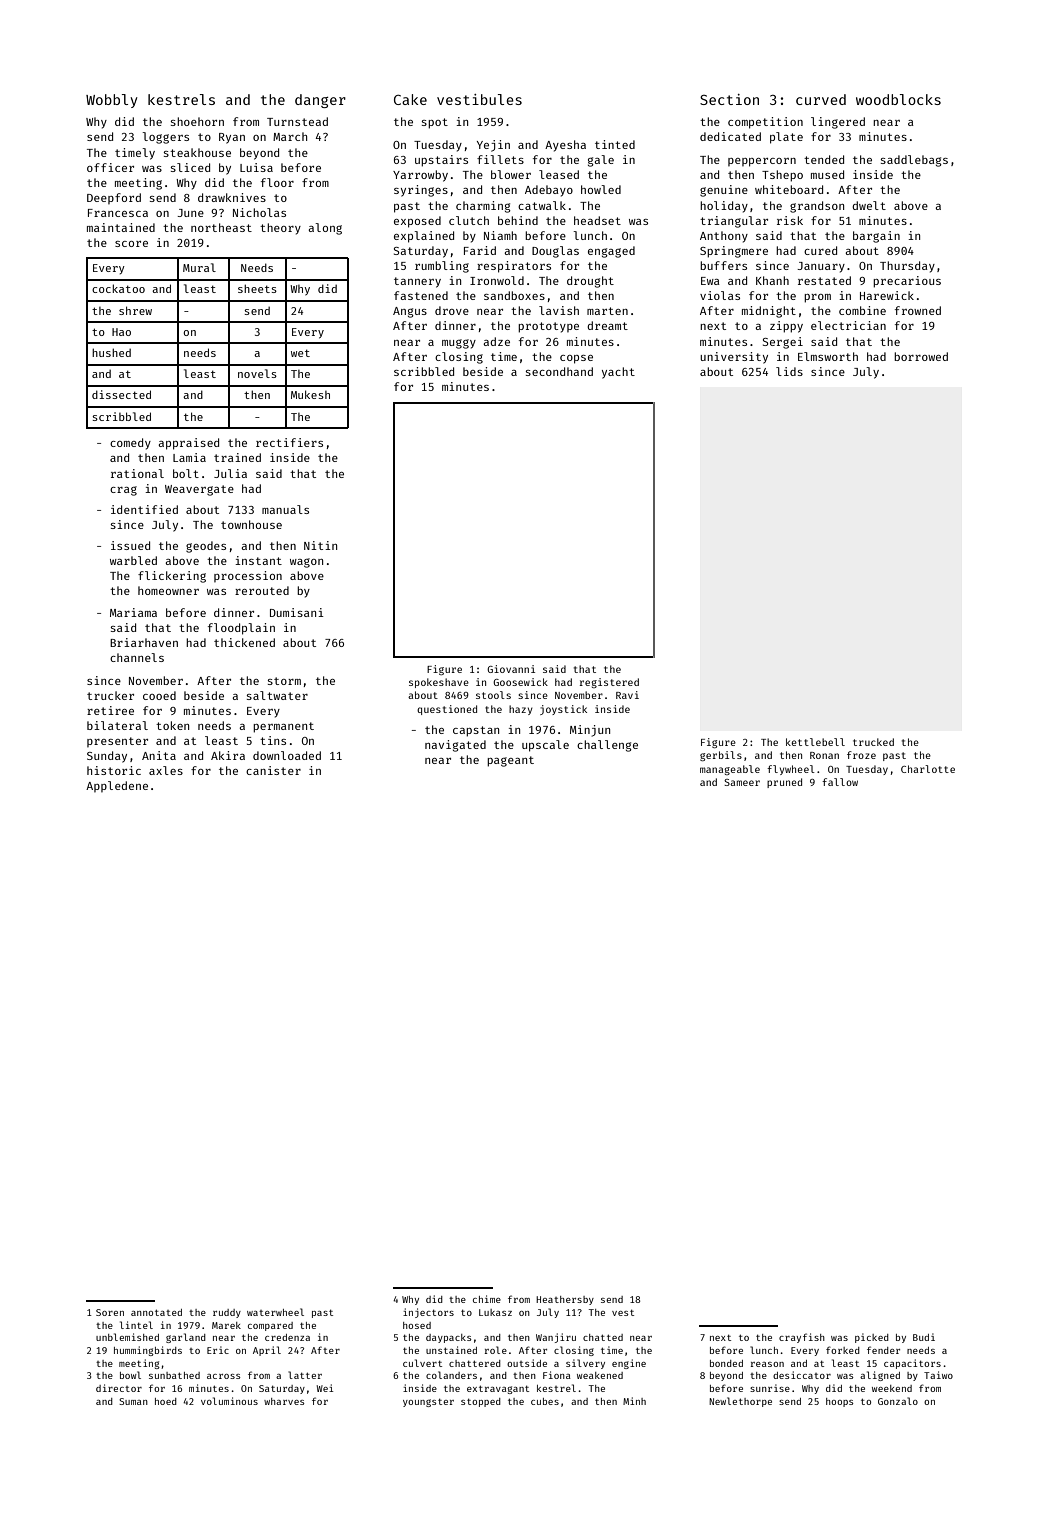  What do you see at coordinates (898, 99) in the image?
I see `woodblocks` at bounding box center [898, 99].
